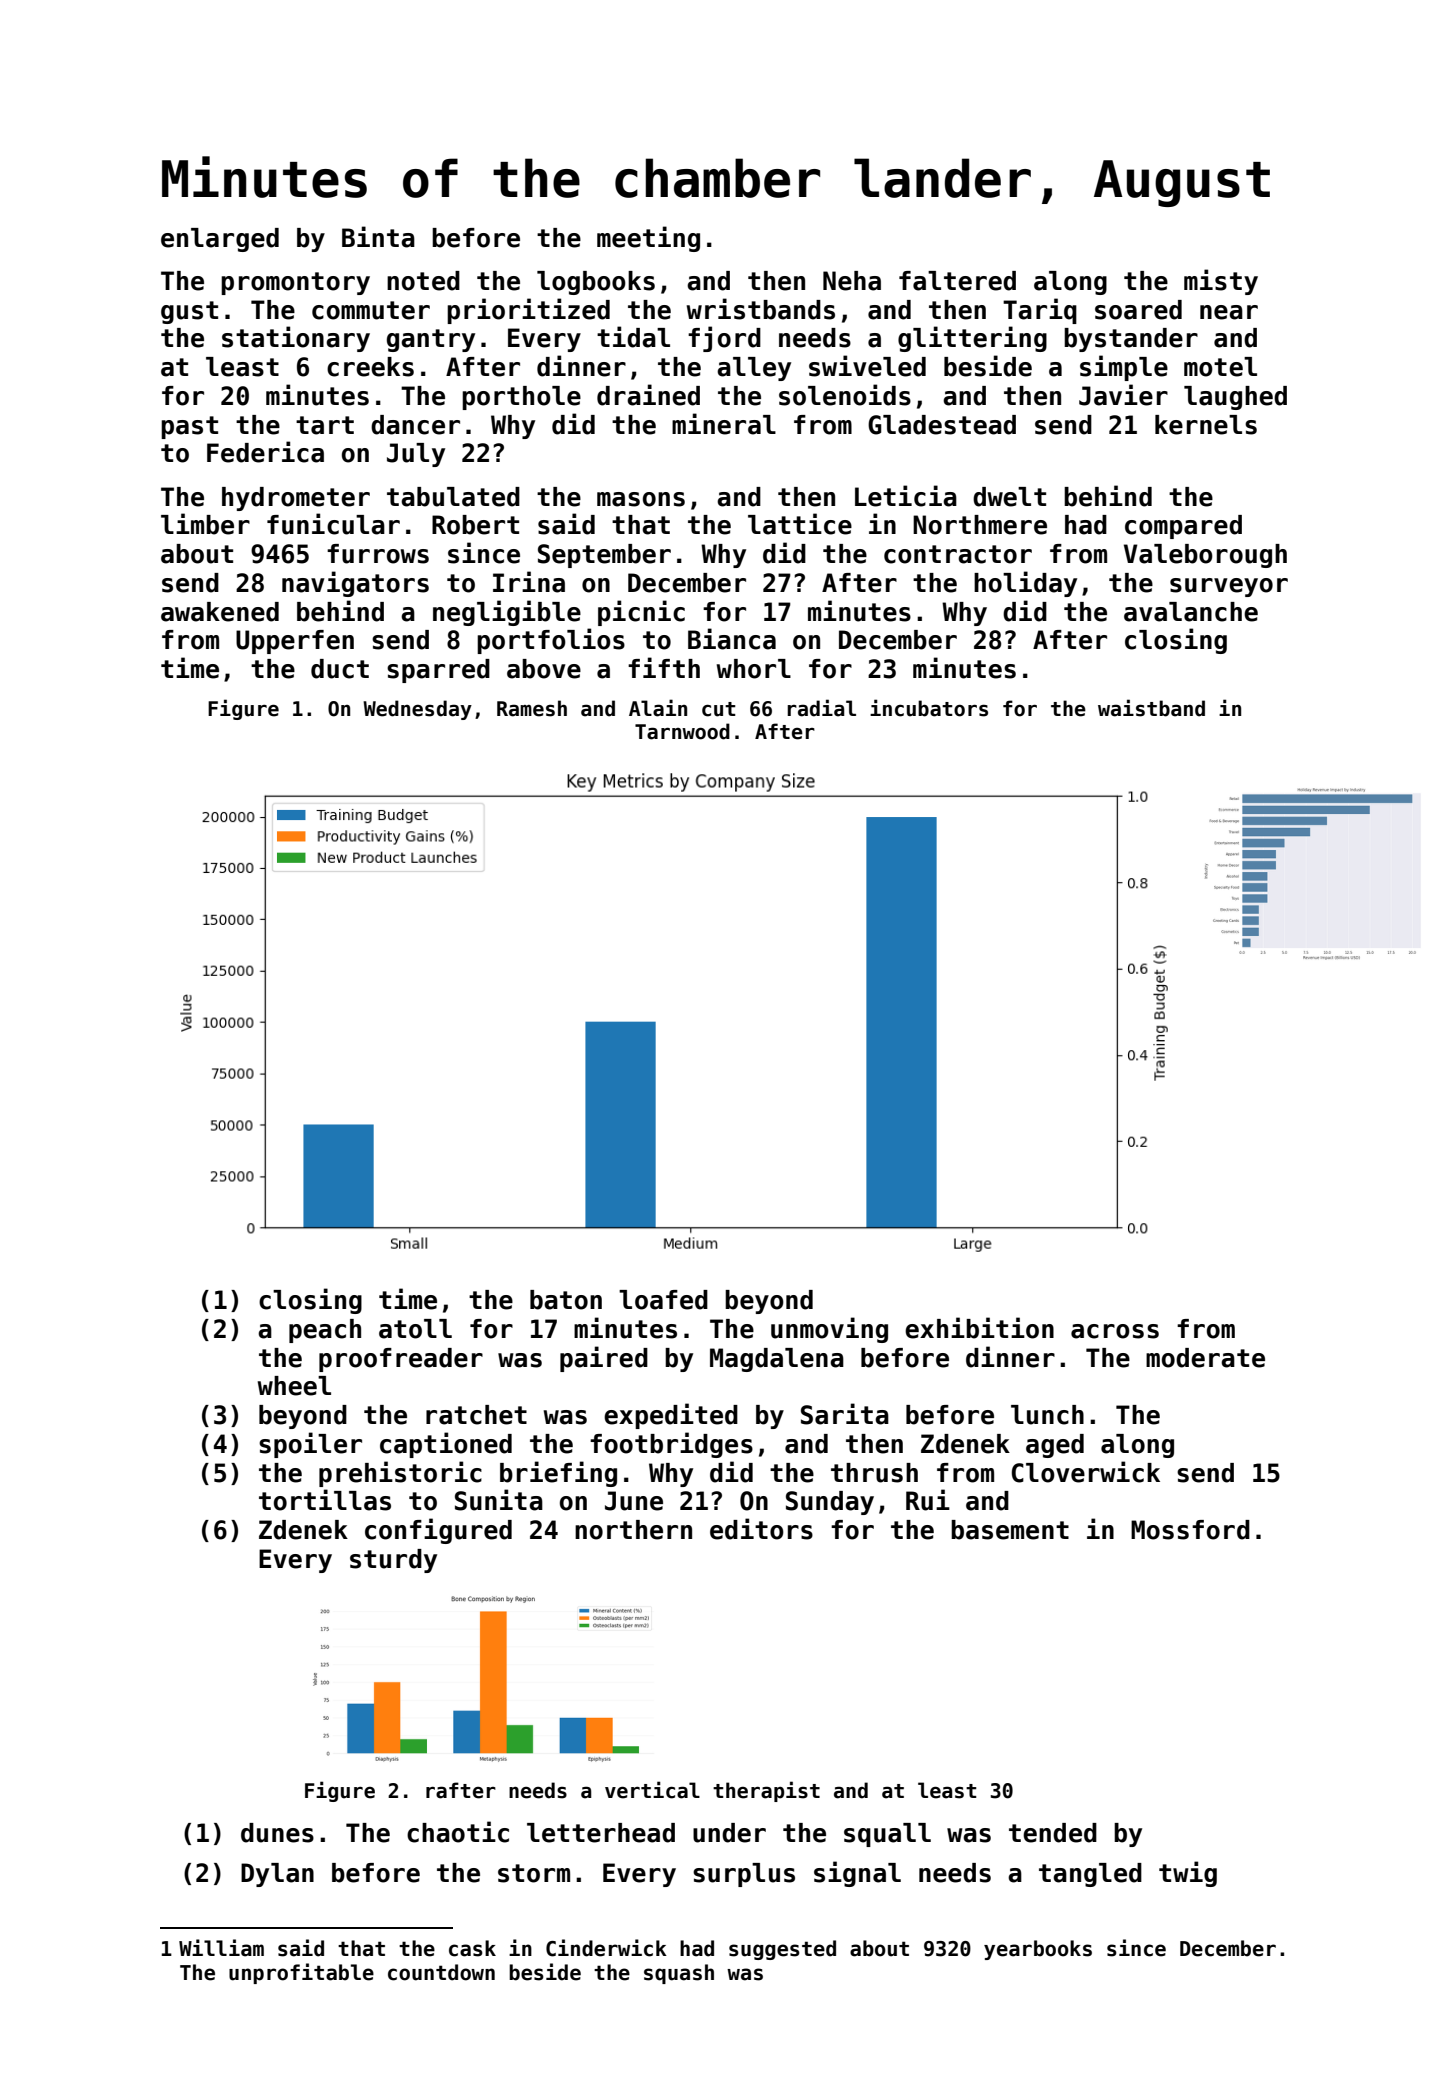 Image resolution: width=1450 pixels, height=2100 pixels. Describe the element at coordinates (957, 281) in the screenshot. I see `faltered` at that location.
